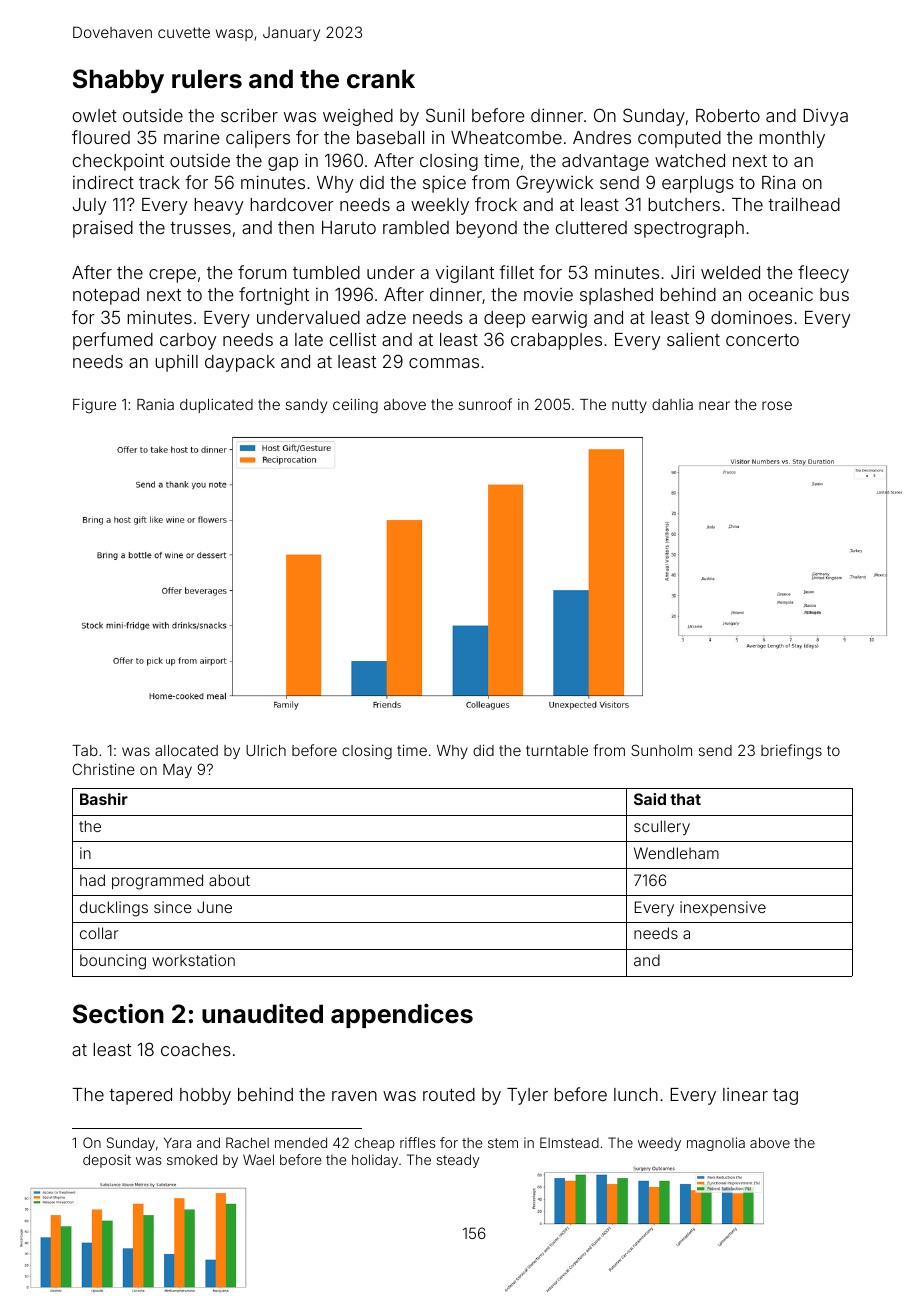 This screenshot has width=924, height=1314. Describe the element at coordinates (728, 115) in the screenshot. I see `Roberto` at that location.
